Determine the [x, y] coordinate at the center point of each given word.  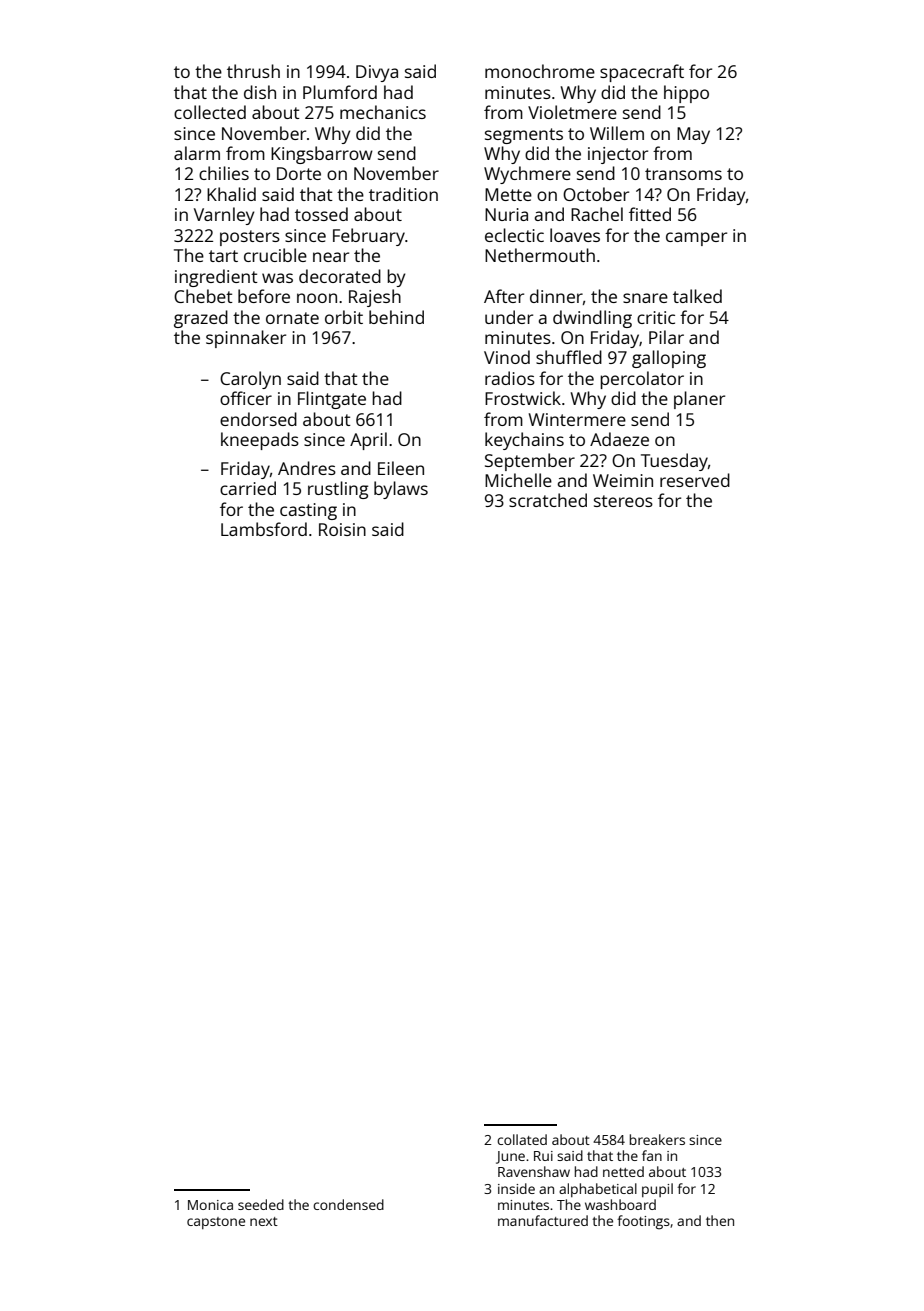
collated [522, 1139]
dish [260, 92]
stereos [623, 501]
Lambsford [264, 529]
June [510, 1157]
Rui [543, 1156]
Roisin [342, 529]
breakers [657, 1139]
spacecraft [642, 73]
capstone [216, 1223]
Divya [377, 73]
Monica [210, 1205]
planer [699, 400]
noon [317, 298]
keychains [524, 441]
